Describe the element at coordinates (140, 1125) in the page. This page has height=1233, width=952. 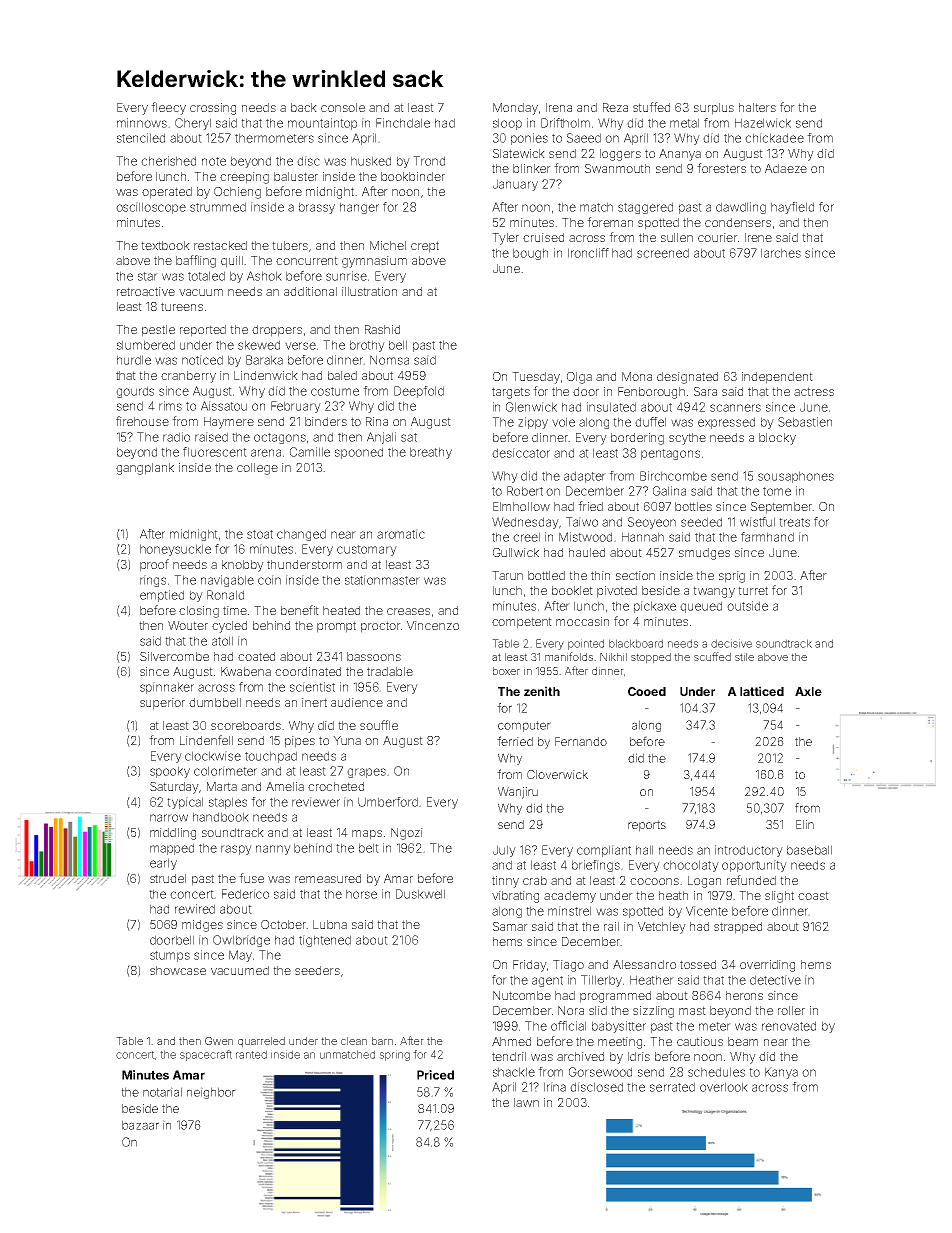
I see `bazaar` at that location.
